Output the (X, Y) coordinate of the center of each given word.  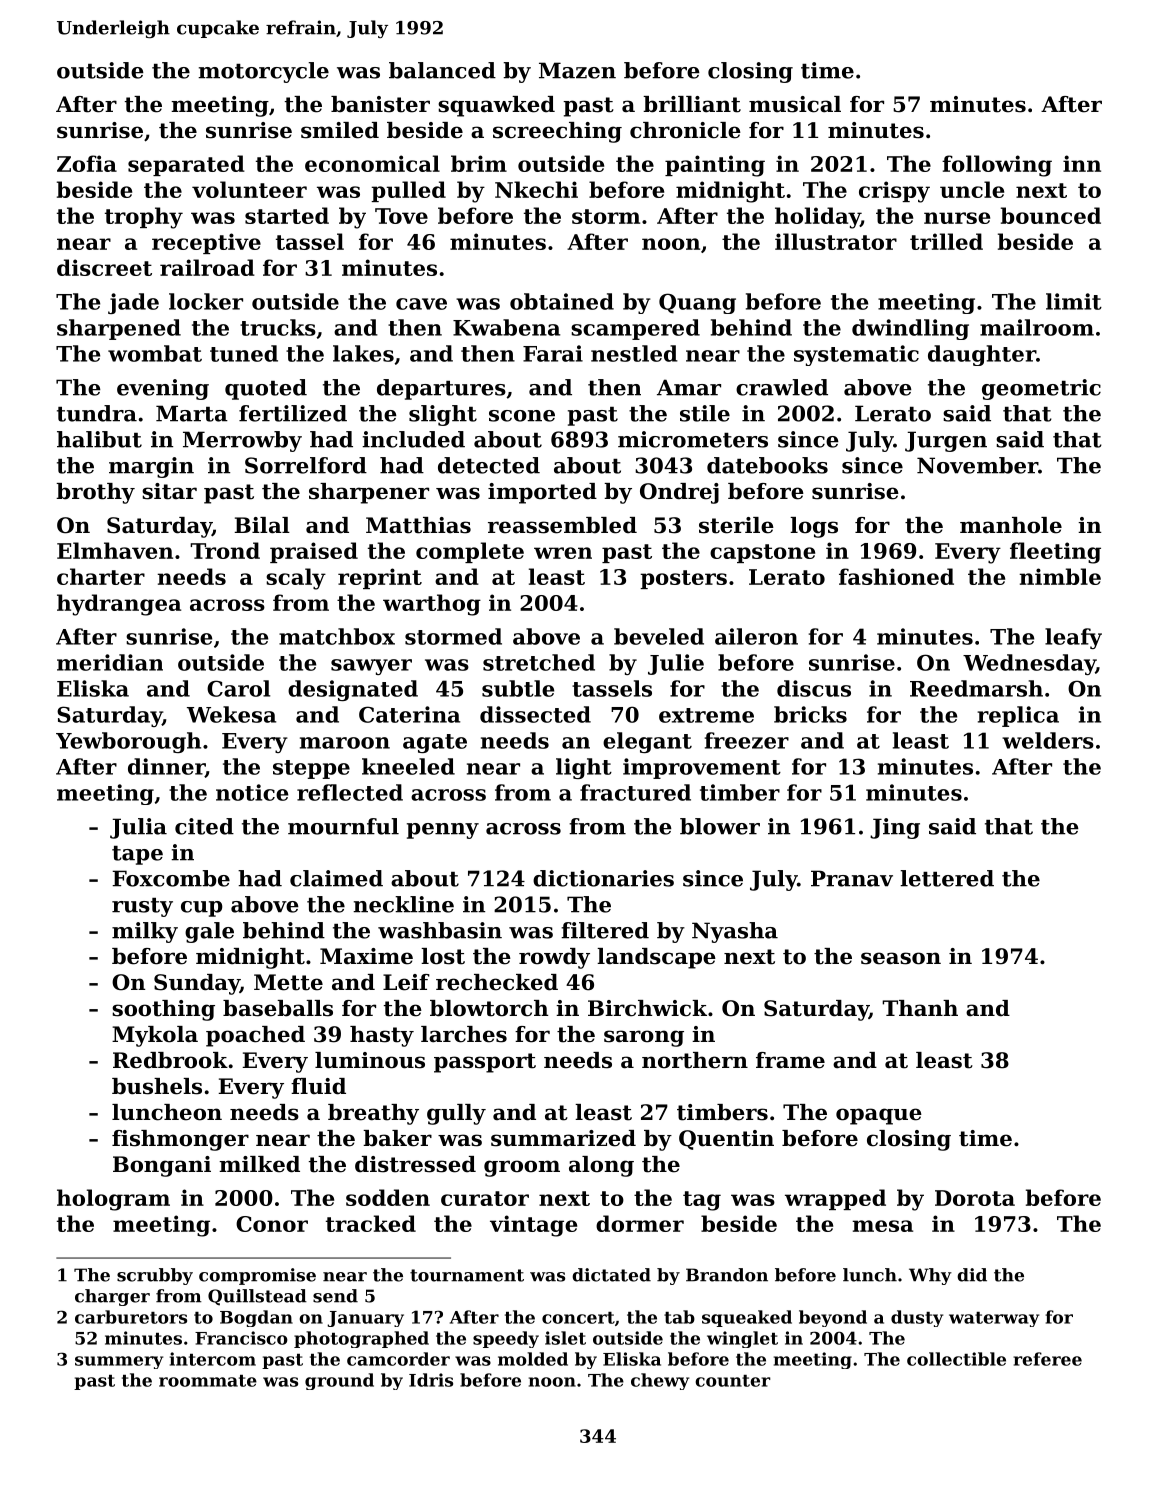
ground (339, 1381)
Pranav (852, 878)
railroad (207, 267)
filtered (605, 930)
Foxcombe (171, 878)
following (997, 166)
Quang (697, 303)
